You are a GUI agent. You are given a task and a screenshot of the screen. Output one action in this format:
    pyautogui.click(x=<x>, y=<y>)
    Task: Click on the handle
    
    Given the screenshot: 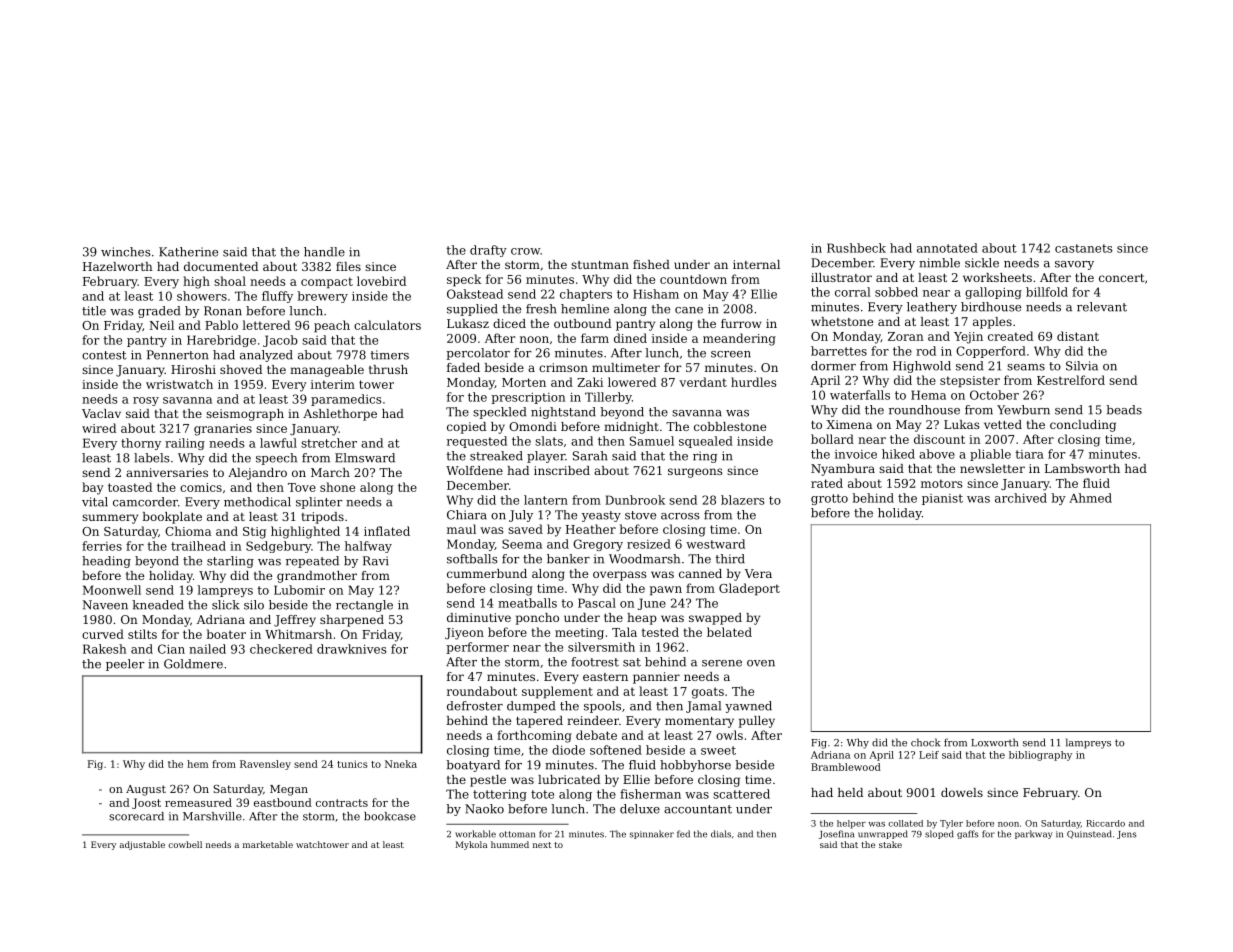 What is the action you would take?
    pyautogui.click(x=324, y=252)
